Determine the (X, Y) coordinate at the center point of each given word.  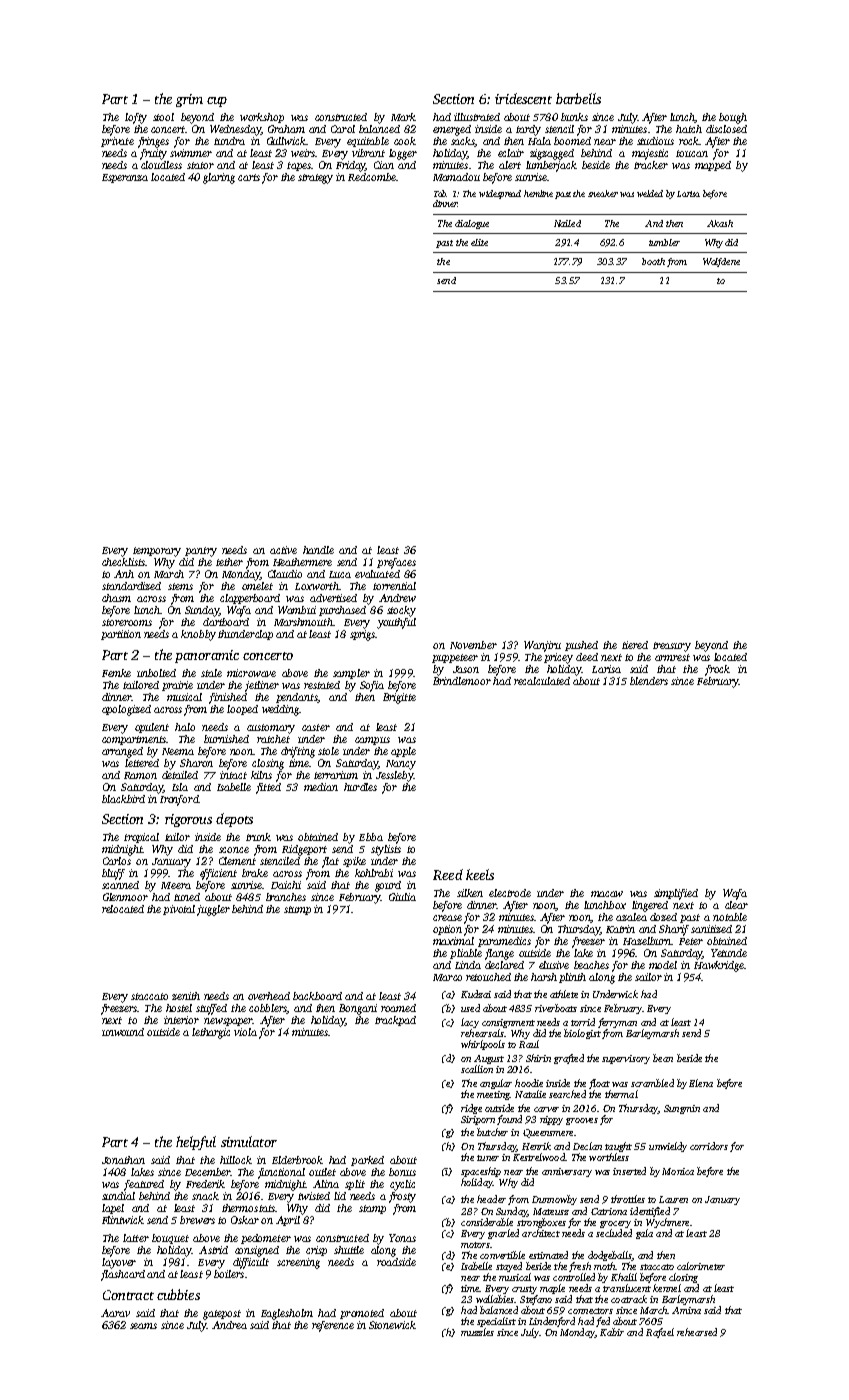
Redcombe (372, 177)
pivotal (179, 910)
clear (736, 905)
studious (655, 141)
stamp (372, 1209)
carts (249, 177)
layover (119, 1263)
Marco (447, 977)
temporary (157, 552)
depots (234, 820)
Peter (691, 941)
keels (480, 874)
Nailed (567, 223)
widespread (500, 194)
